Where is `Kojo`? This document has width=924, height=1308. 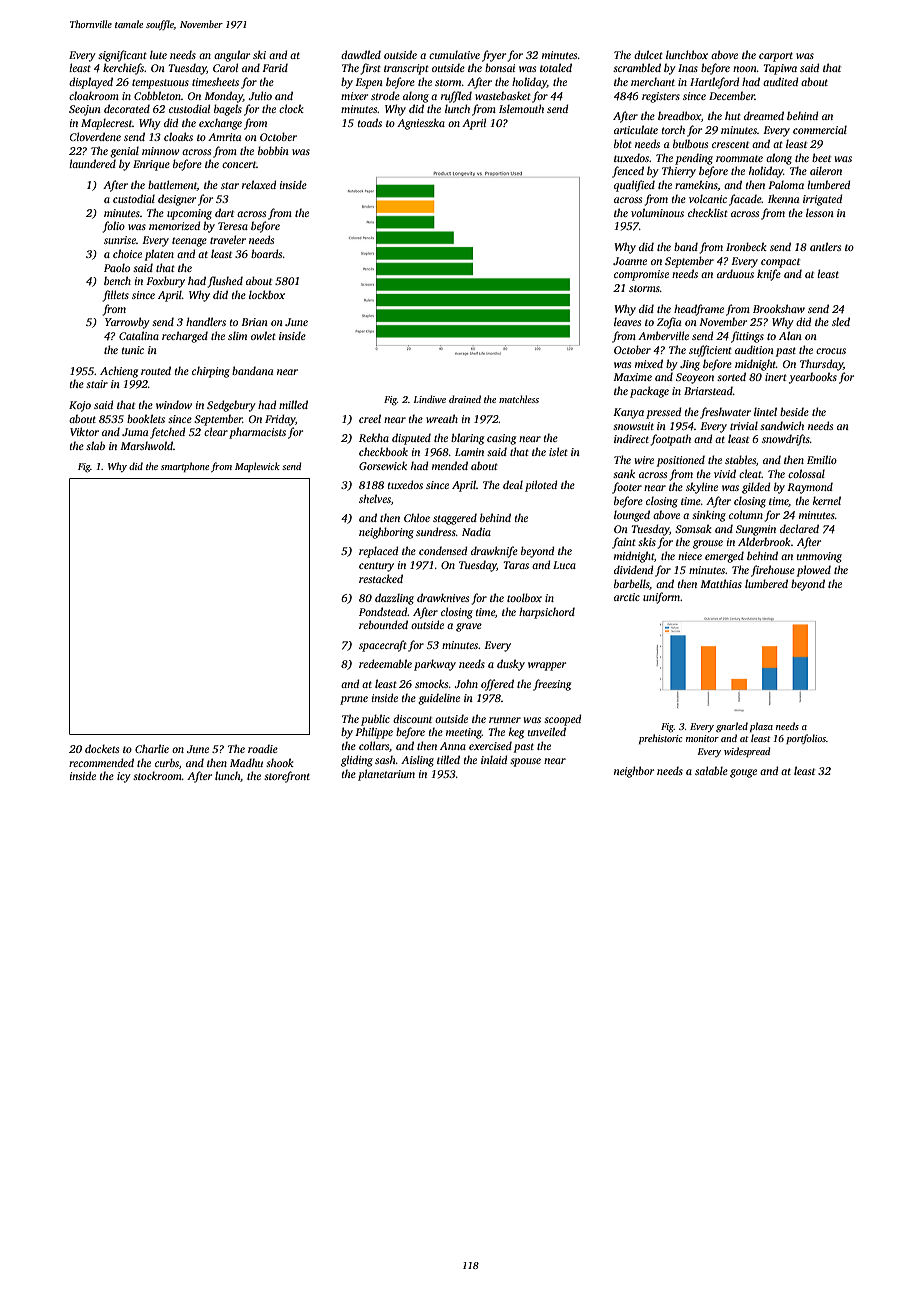
Kojo is located at coordinates (80, 406).
